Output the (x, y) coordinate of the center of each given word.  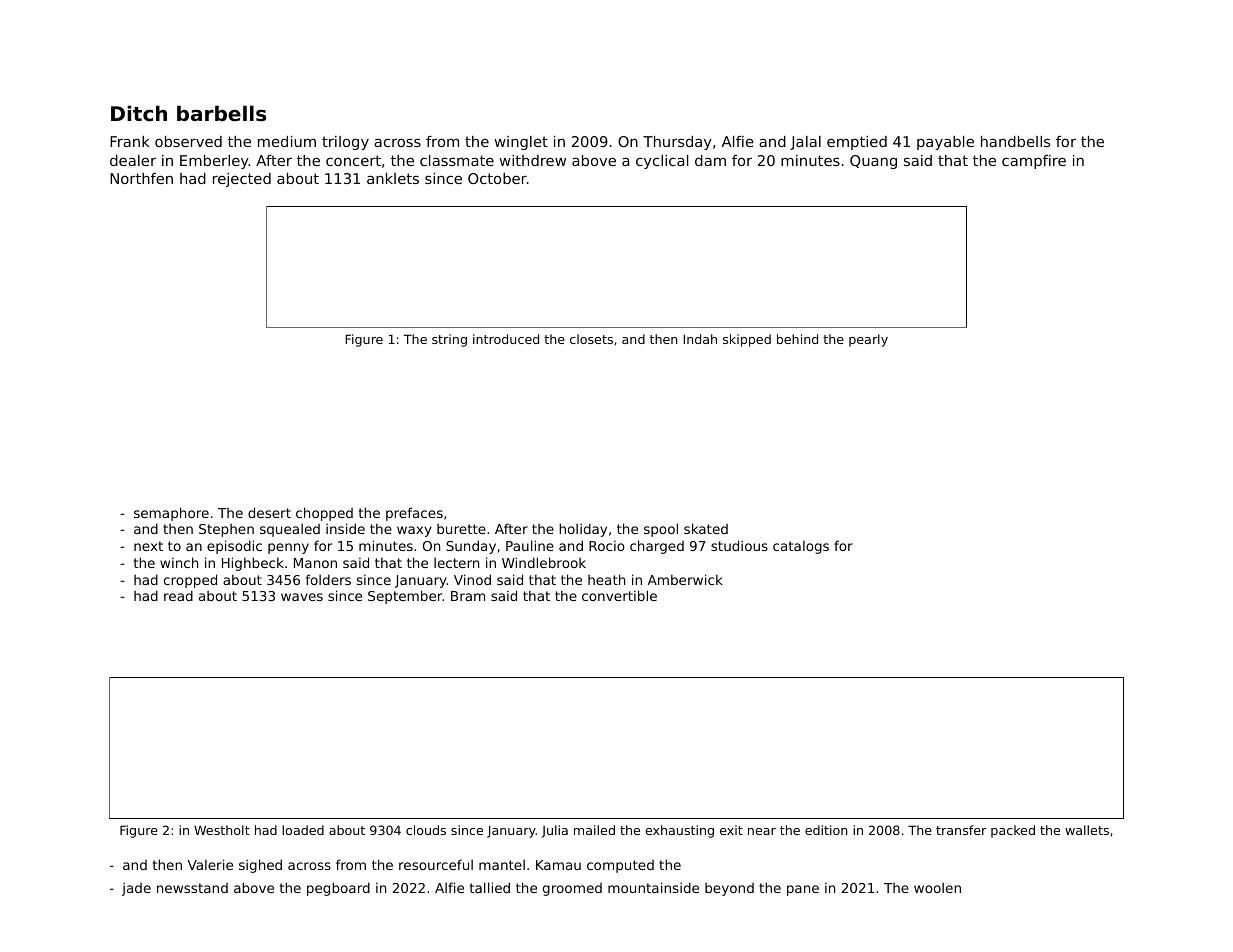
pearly (868, 340)
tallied (490, 887)
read (178, 595)
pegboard (338, 889)
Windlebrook (544, 562)
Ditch (139, 113)
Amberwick (685, 579)
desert (269, 512)
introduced (506, 339)
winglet (521, 143)
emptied (857, 143)
